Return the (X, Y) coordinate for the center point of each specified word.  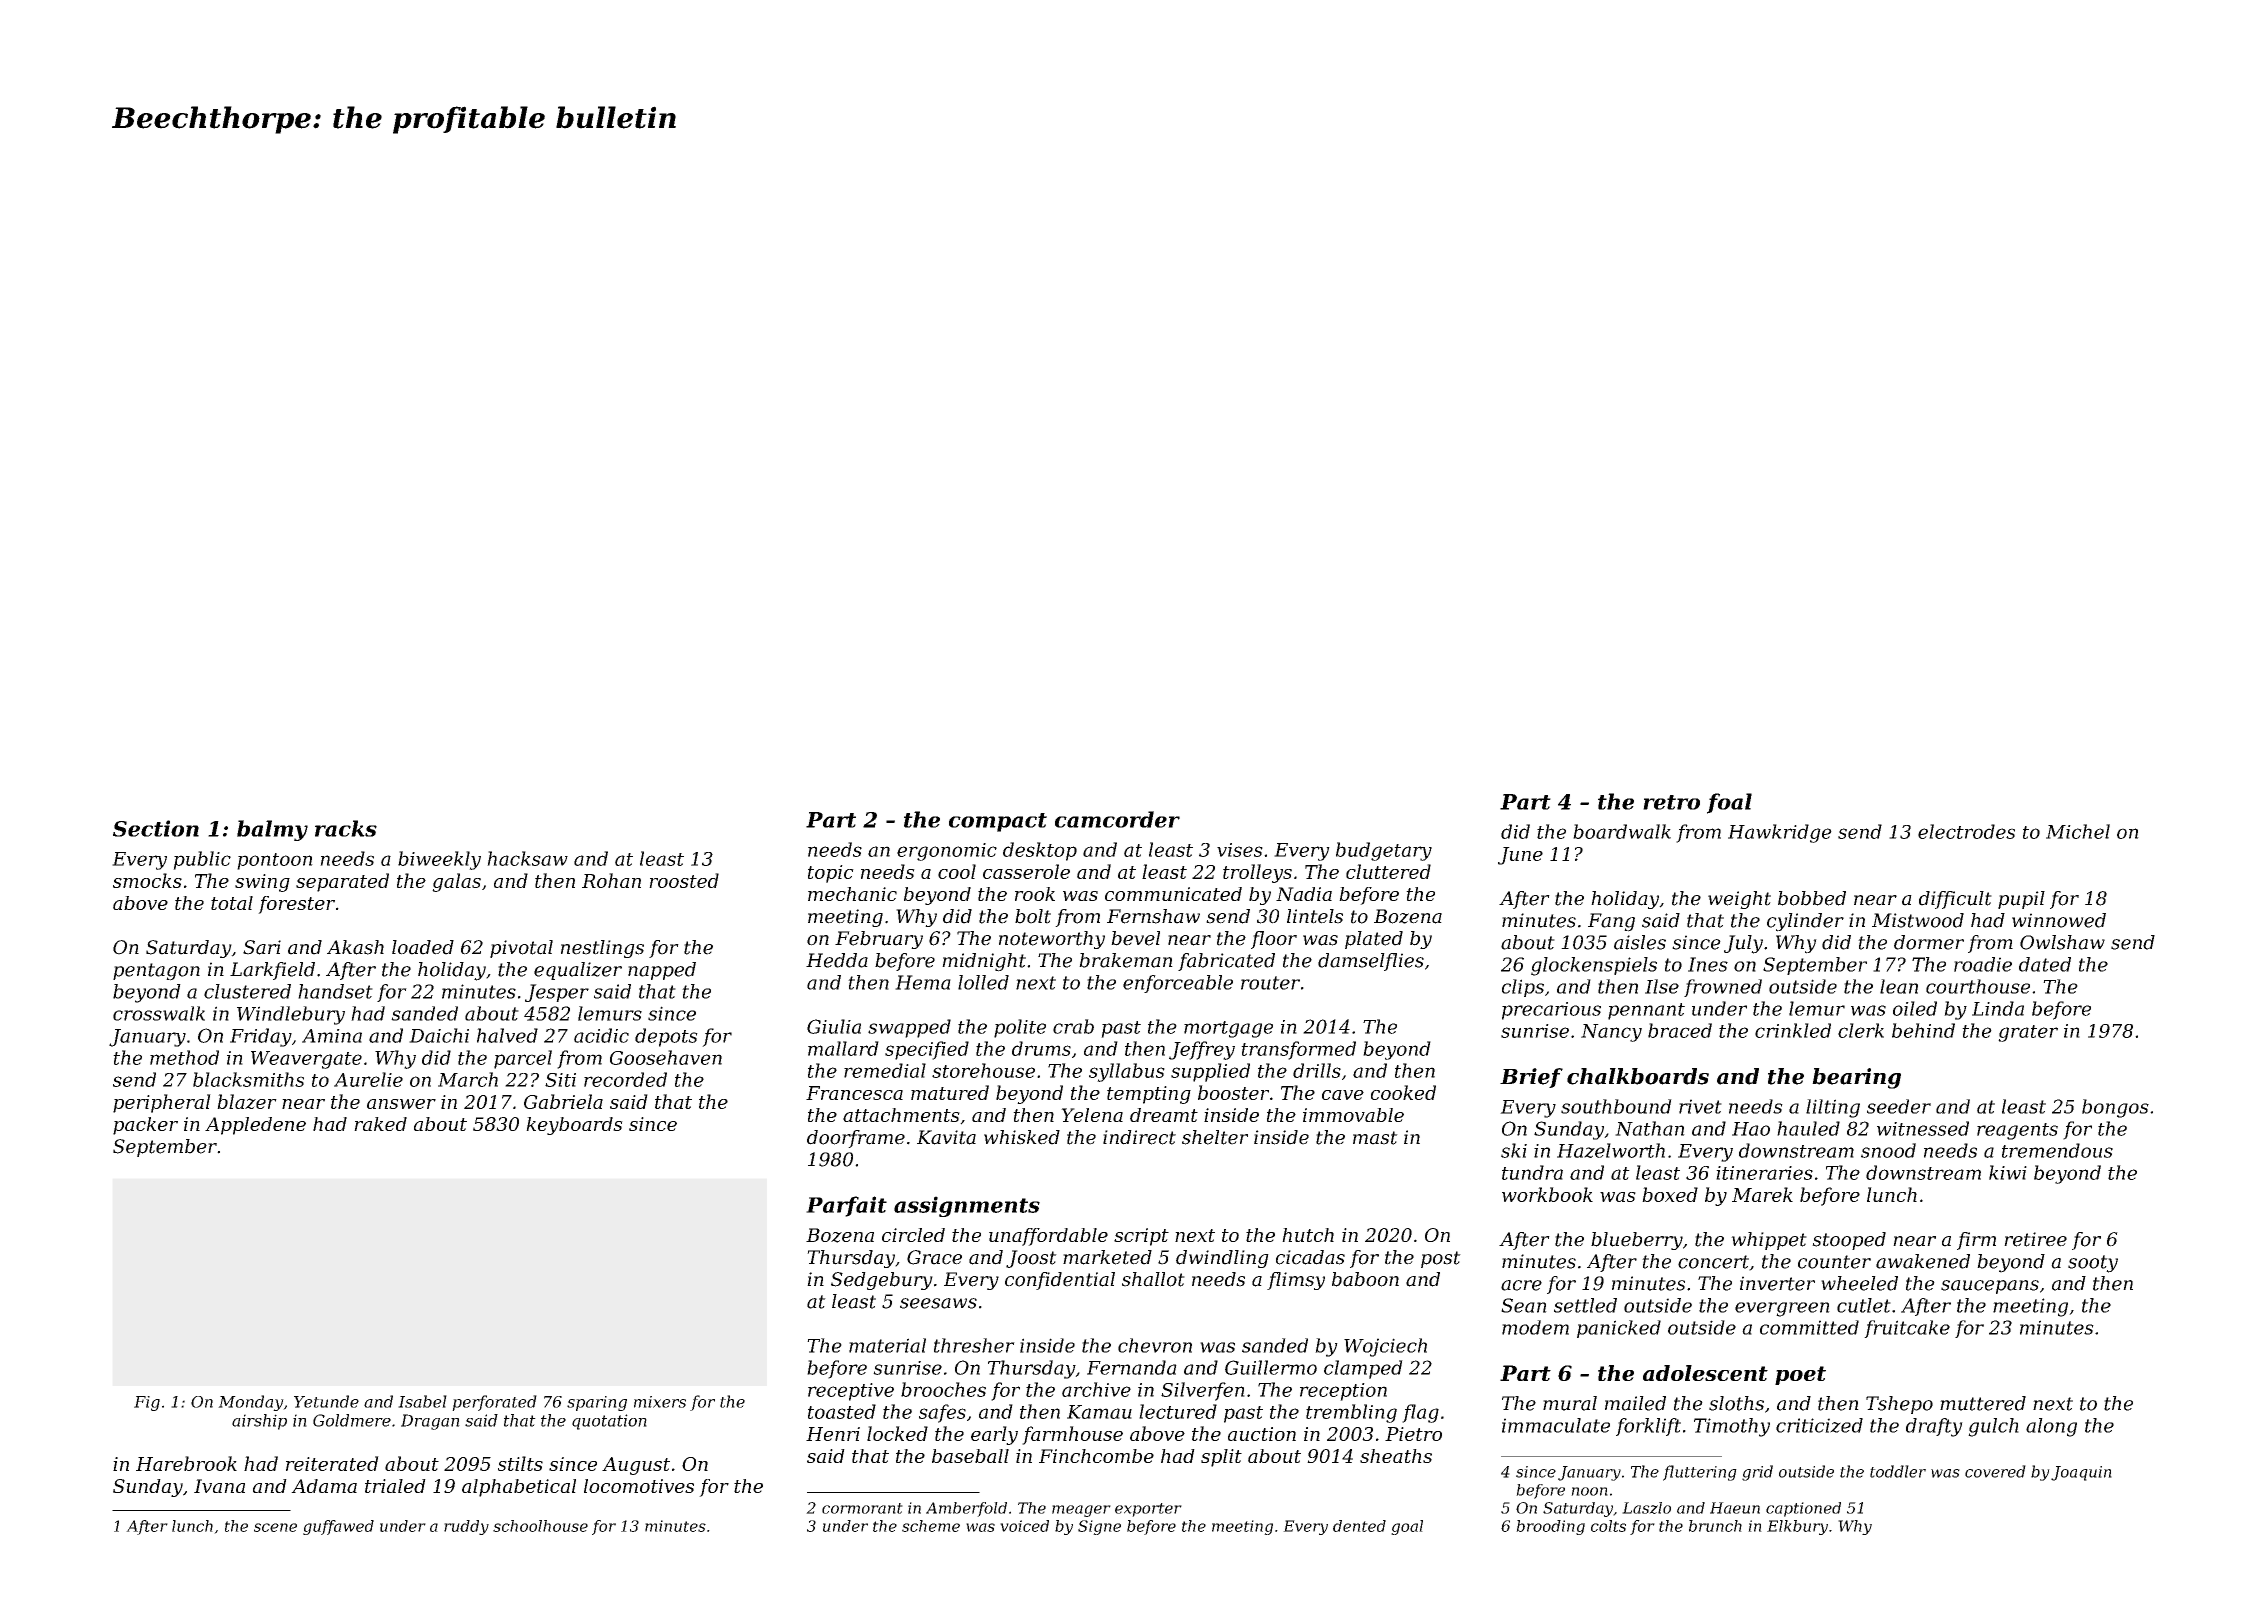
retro (1671, 802)
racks (346, 828)
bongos (2115, 1108)
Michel (2078, 831)
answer (401, 1104)
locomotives (639, 1486)
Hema (923, 982)
